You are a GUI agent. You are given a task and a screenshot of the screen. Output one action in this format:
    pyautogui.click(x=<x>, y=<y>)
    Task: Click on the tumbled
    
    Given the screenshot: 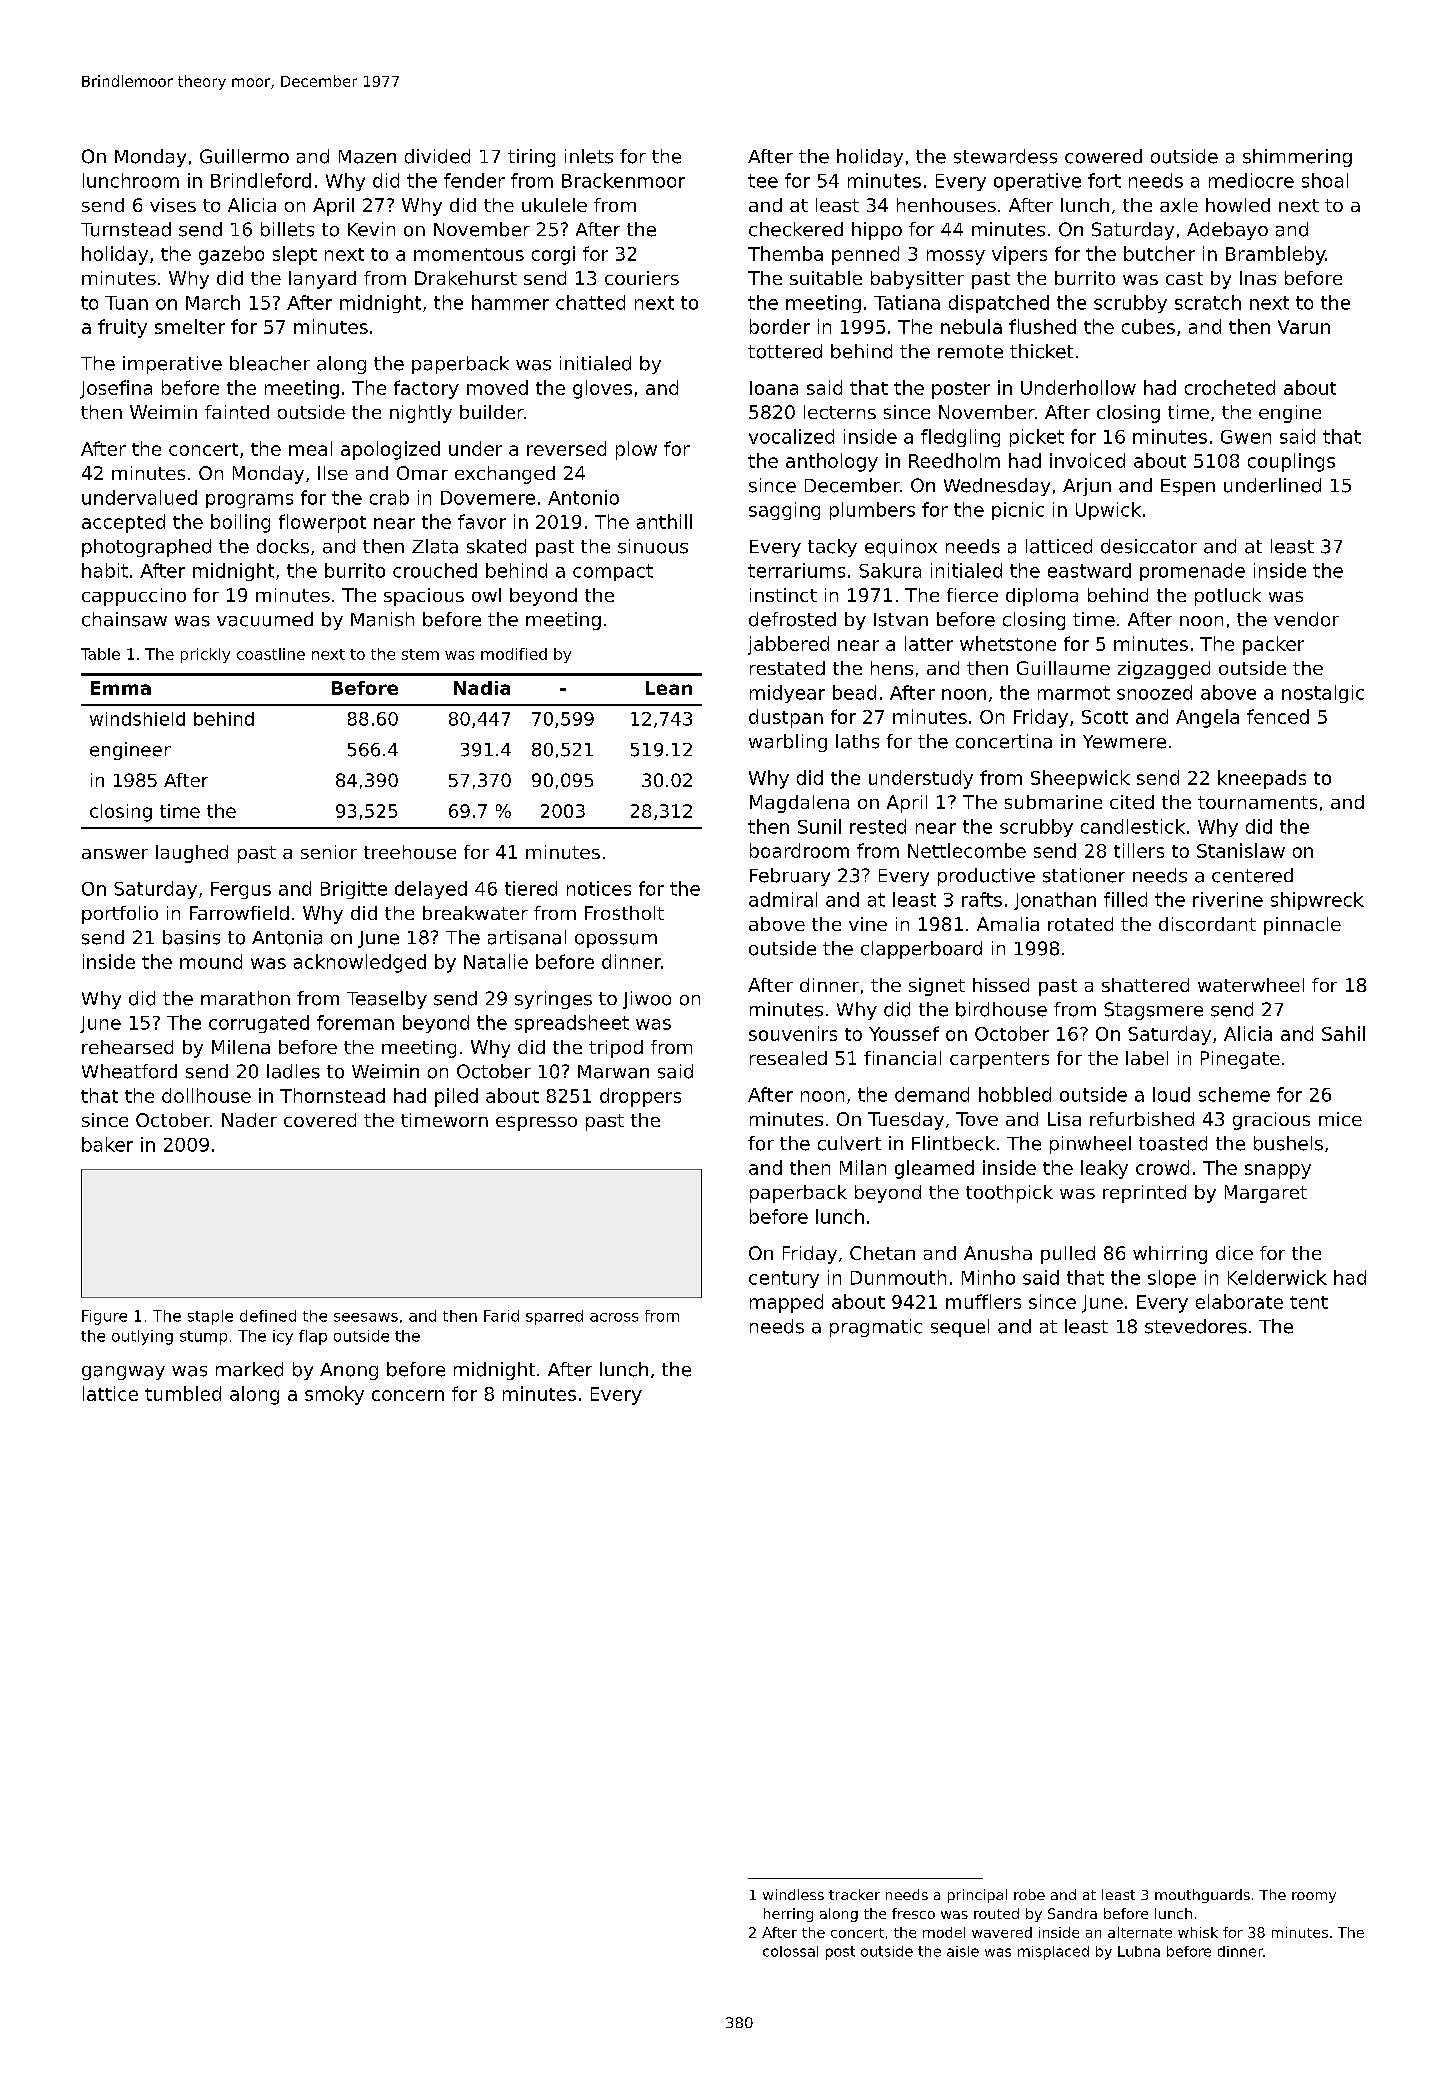 What is the action you would take?
    pyautogui.click(x=183, y=1393)
